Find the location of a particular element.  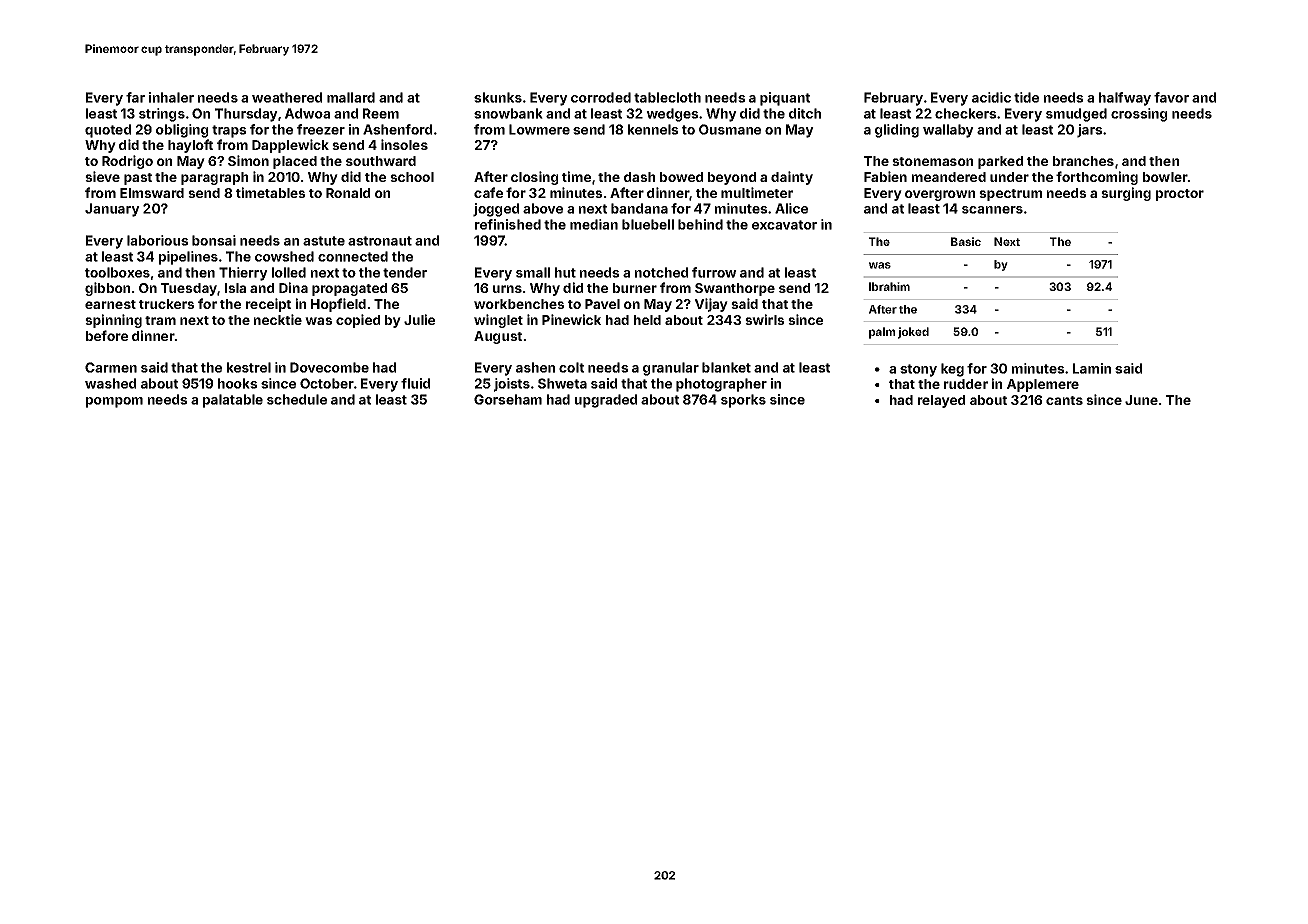

June is located at coordinates (1141, 400).
